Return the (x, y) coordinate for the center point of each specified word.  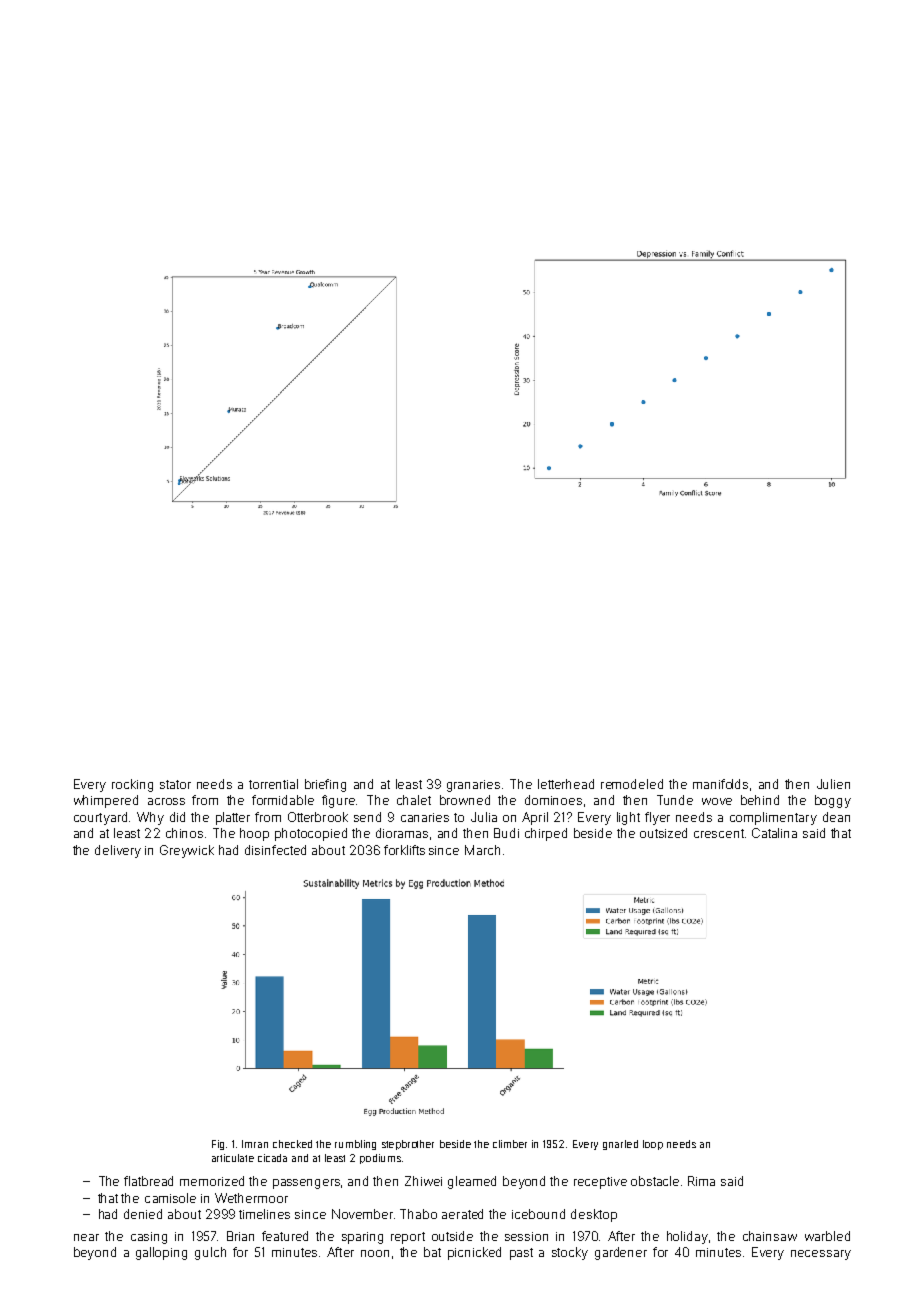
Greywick (187, 851)
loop (653, 1145)
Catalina (774, 833)
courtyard (100, 818)
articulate (233, 1158)
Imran (255, 1144)
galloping (161, 1253)
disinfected (275, 850)
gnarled (620, 1145)
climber (510, 1144)
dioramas (402, 833)
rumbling (355, 1145)
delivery (118, 851)
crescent (719, 833)
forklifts (404, 850)
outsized (663, 833)
